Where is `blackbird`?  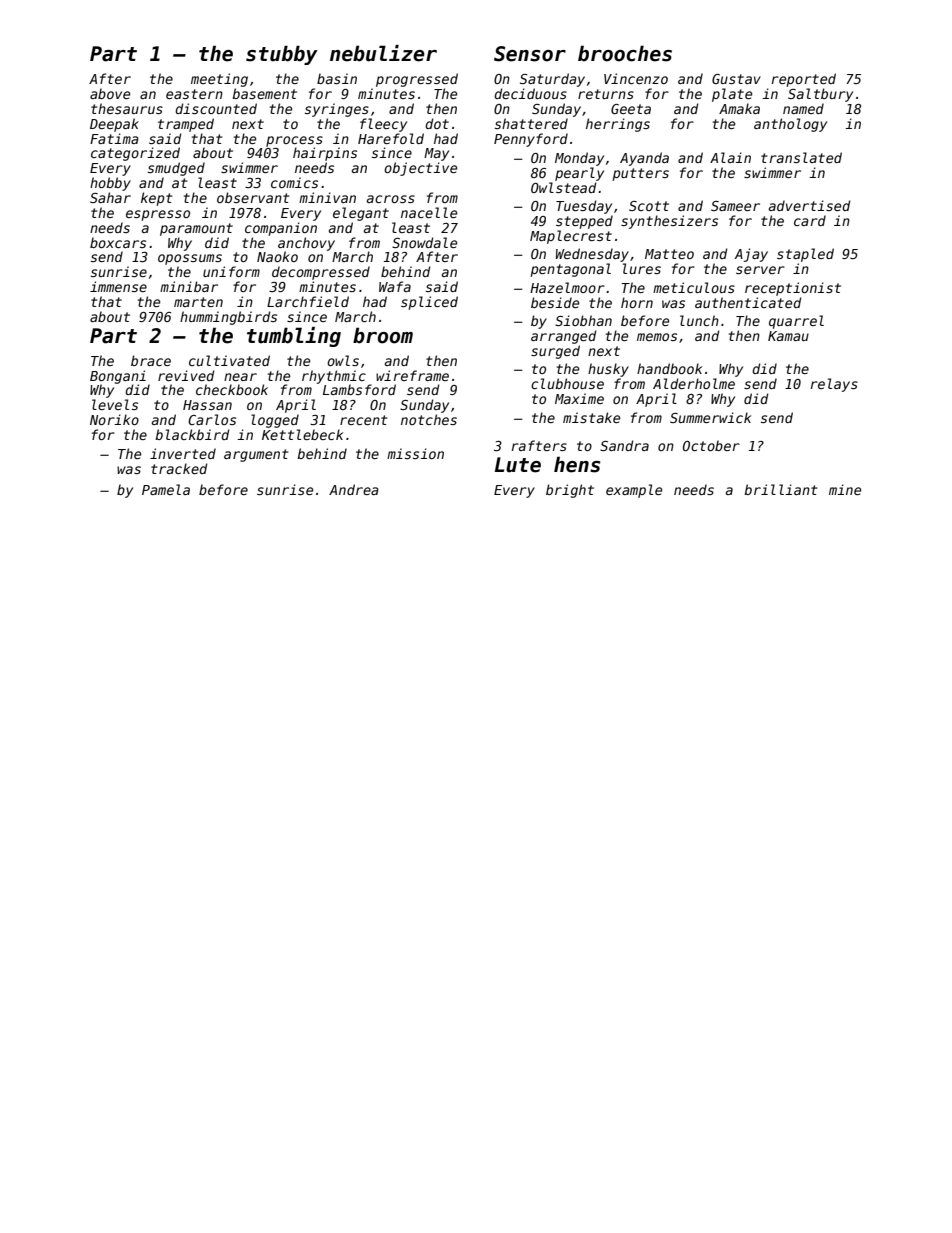 blackbird is located at coordinates (192, 434).
